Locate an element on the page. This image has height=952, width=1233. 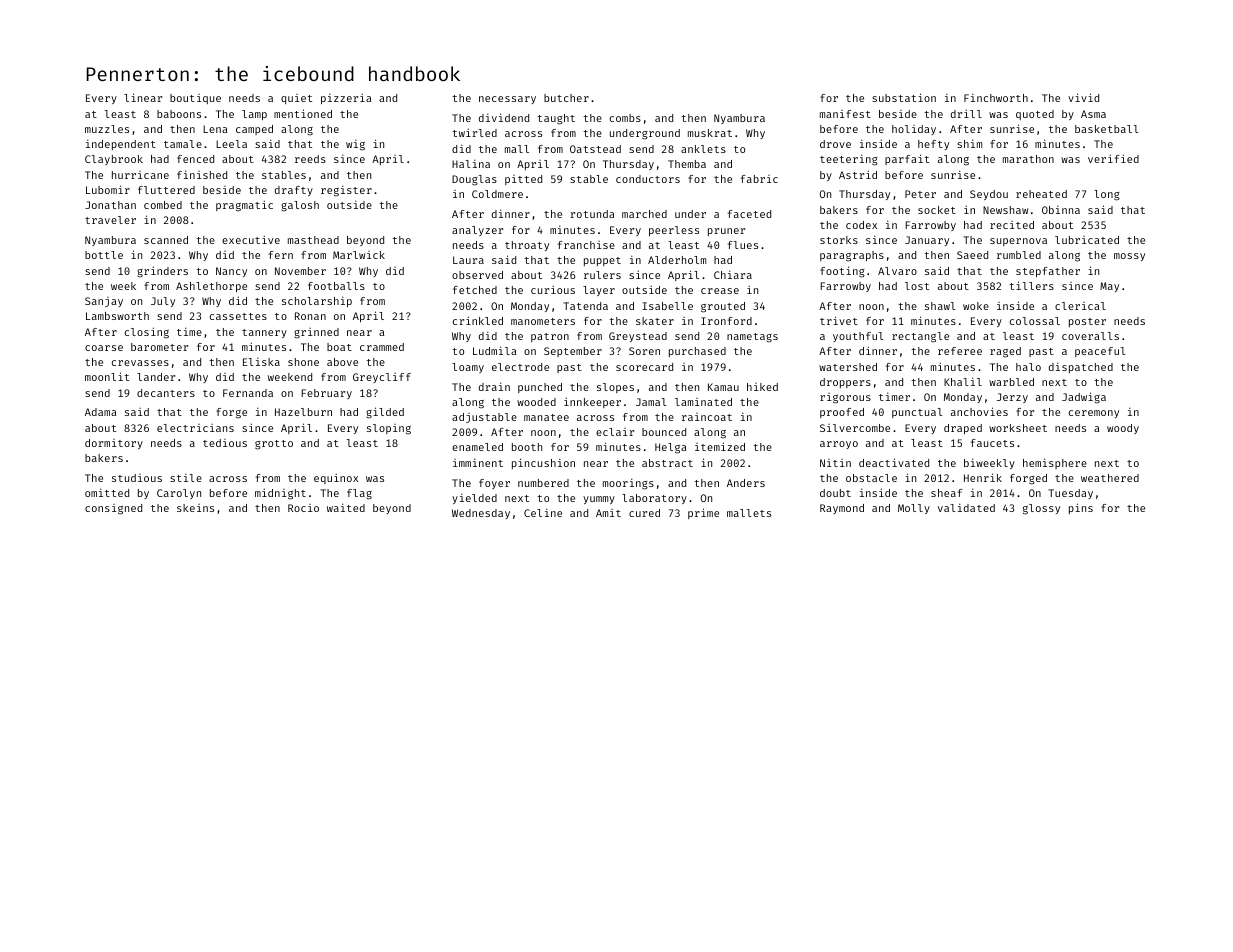
laboratory is located at coordinates (654, 499).
